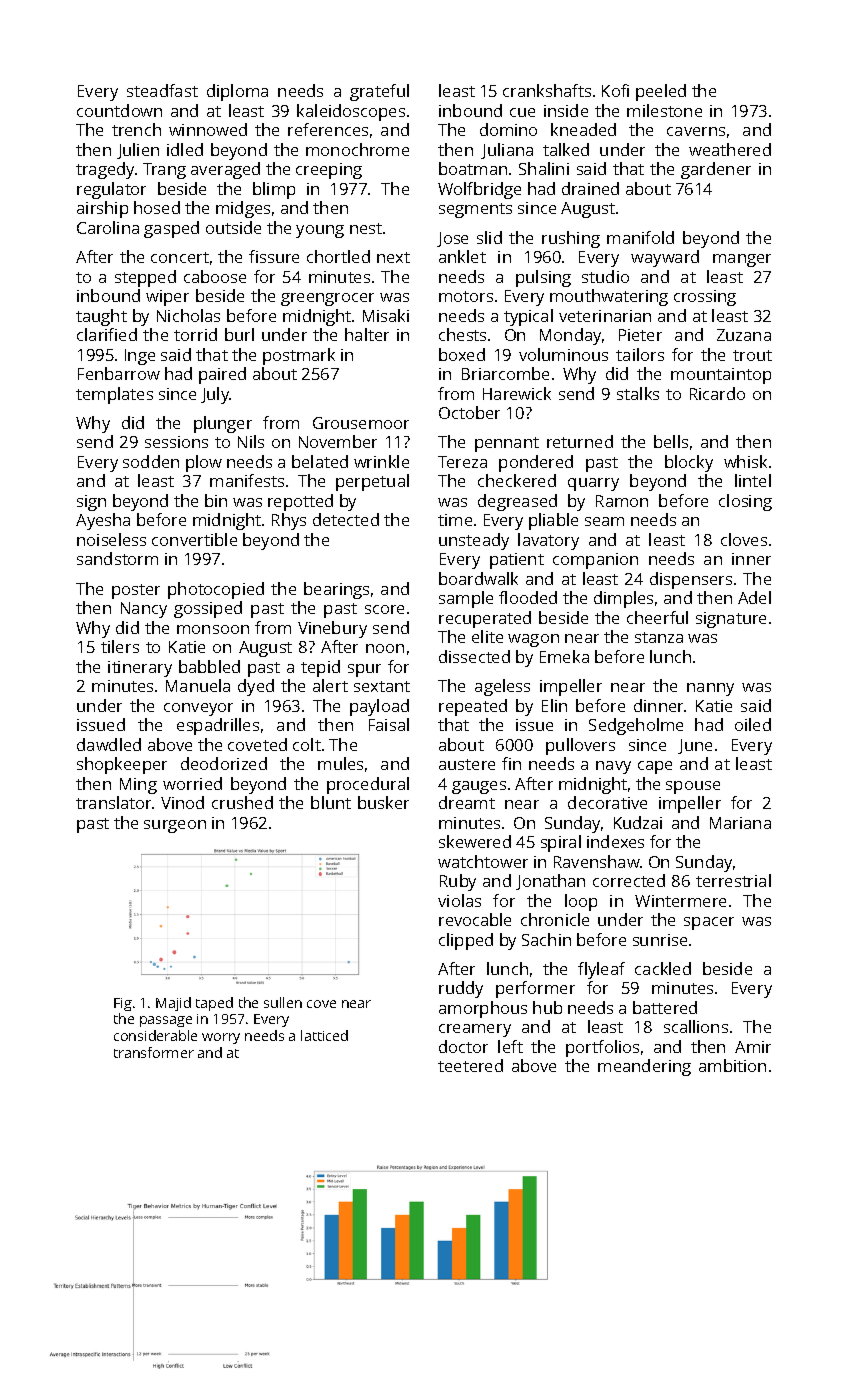 The width and height of the screenshot is (849, 1400). Describe the element at coordinates (379, 92) in the screenshot. I see `grateful` at that location.
